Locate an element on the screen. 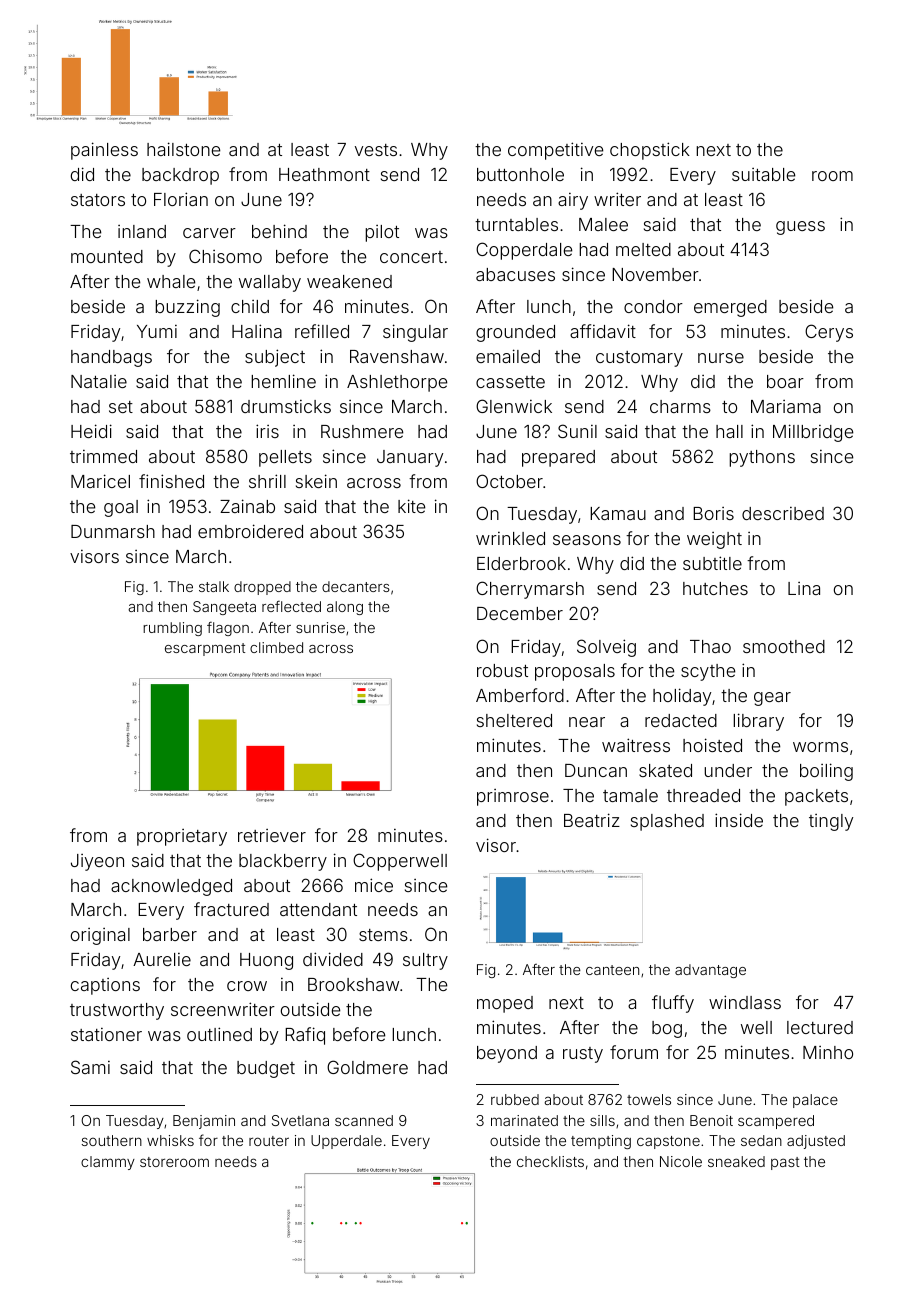 This screenshot has height=1314, width=924. Solveig is located at coordinates (606, 648).
